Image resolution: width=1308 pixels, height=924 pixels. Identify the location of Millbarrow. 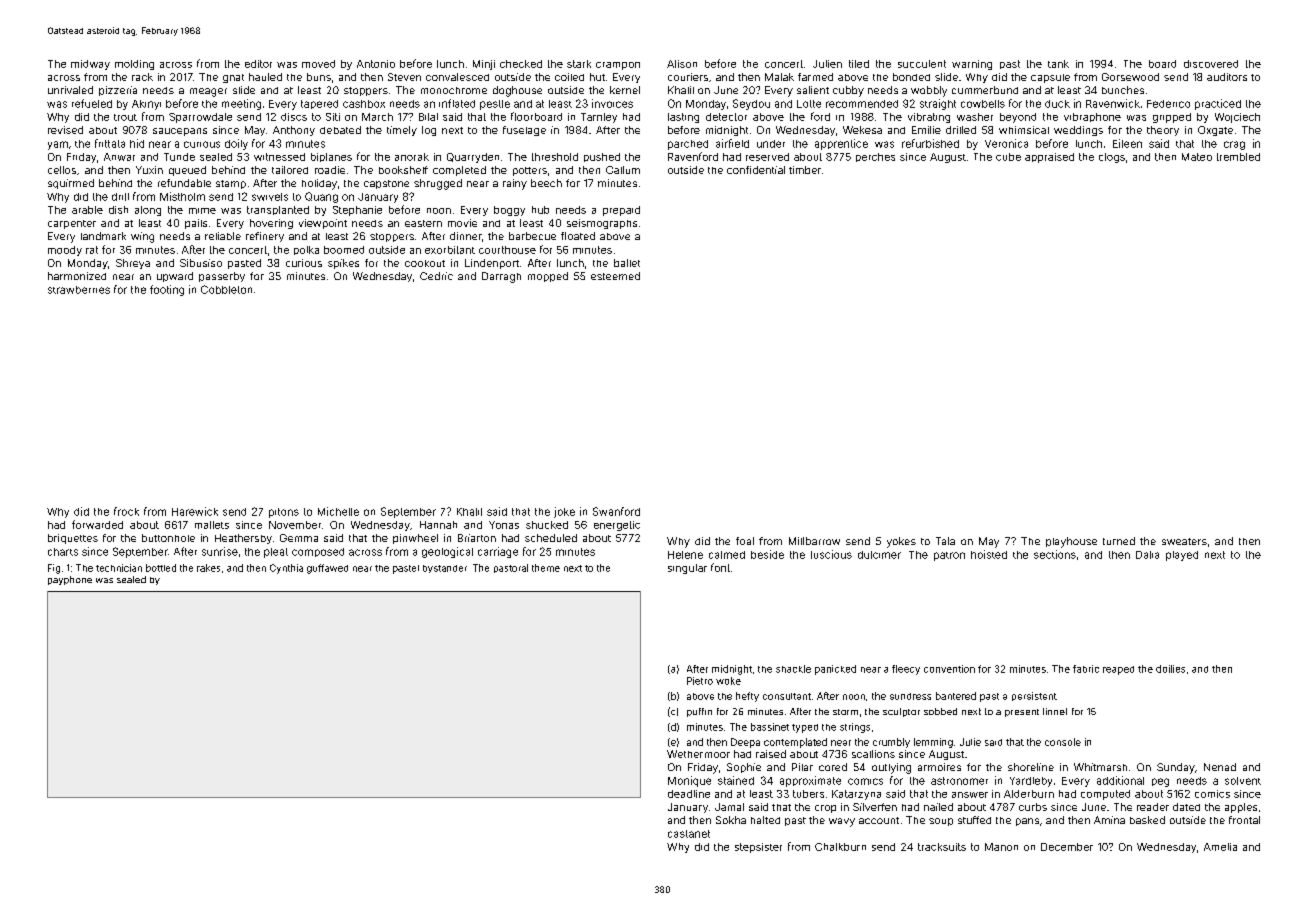
(814, 541).
